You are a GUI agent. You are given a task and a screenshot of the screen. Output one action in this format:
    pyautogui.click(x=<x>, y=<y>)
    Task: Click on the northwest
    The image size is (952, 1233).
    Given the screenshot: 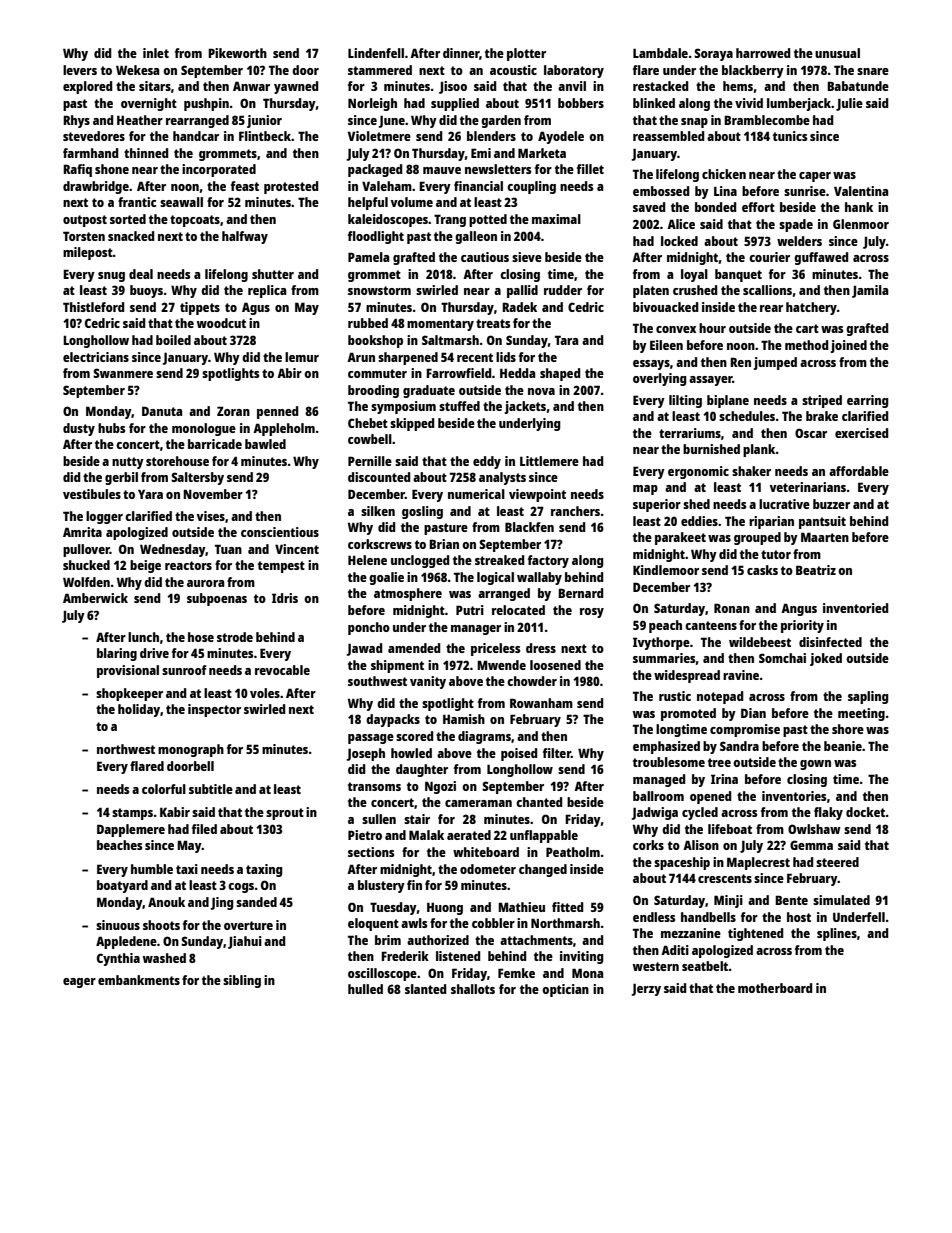 What is the action you would take?
    pyautogui.click(x=126, y=749)
